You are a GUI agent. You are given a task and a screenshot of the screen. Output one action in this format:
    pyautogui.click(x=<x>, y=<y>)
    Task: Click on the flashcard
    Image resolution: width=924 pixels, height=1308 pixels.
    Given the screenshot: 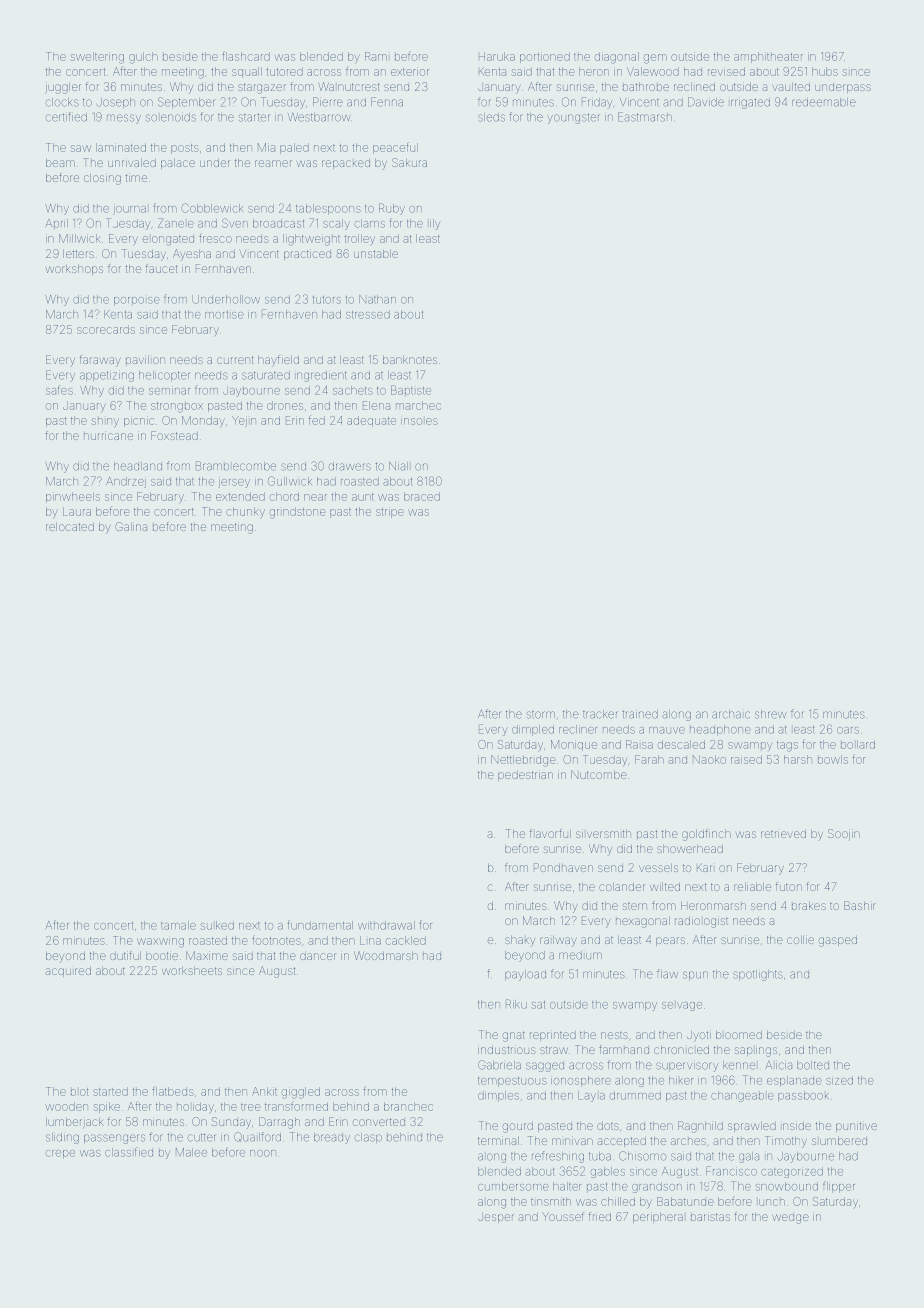 What is the action you would take?
    pyautogui.click(x=246, y=56)
